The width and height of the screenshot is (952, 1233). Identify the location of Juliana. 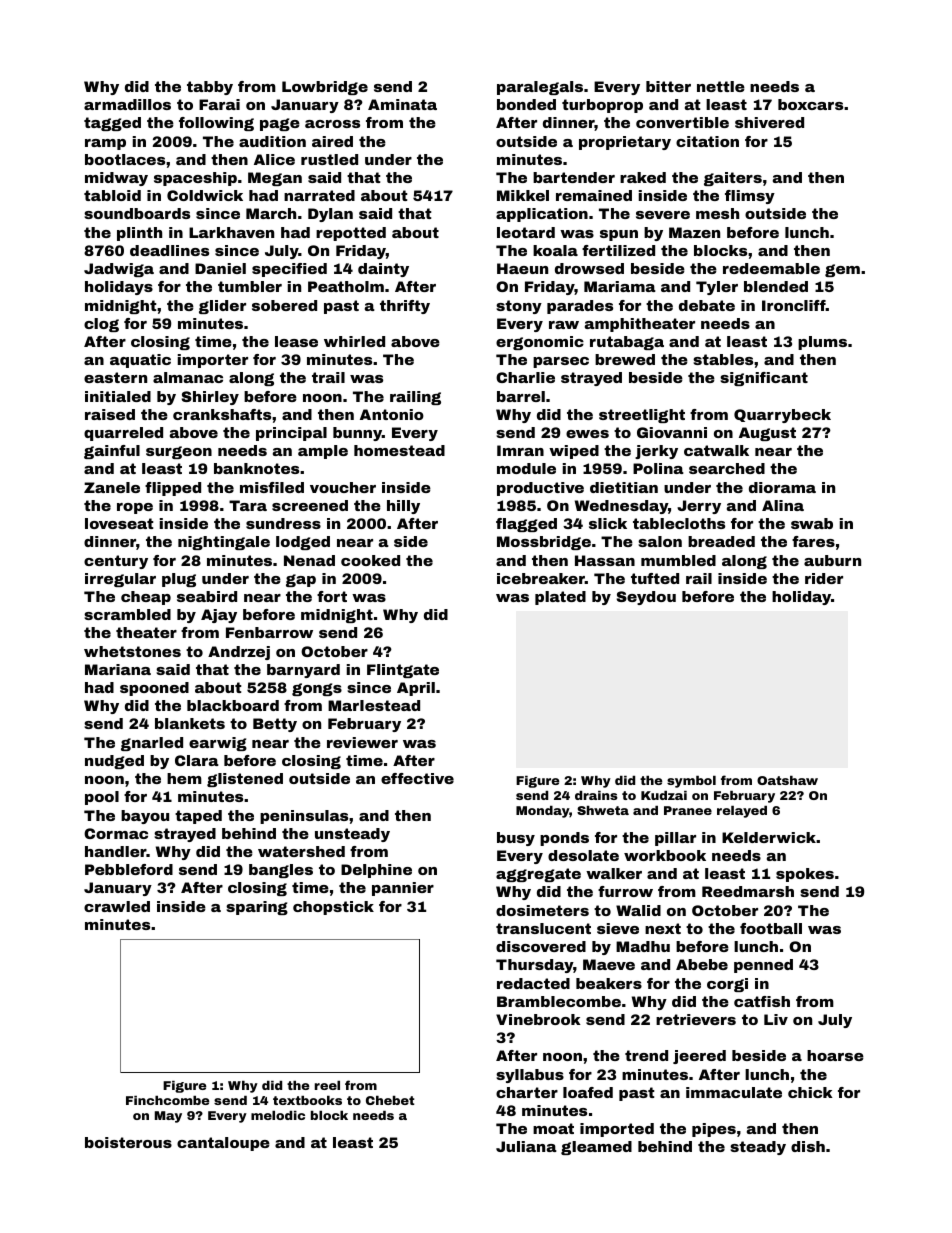
(526, 1146).
